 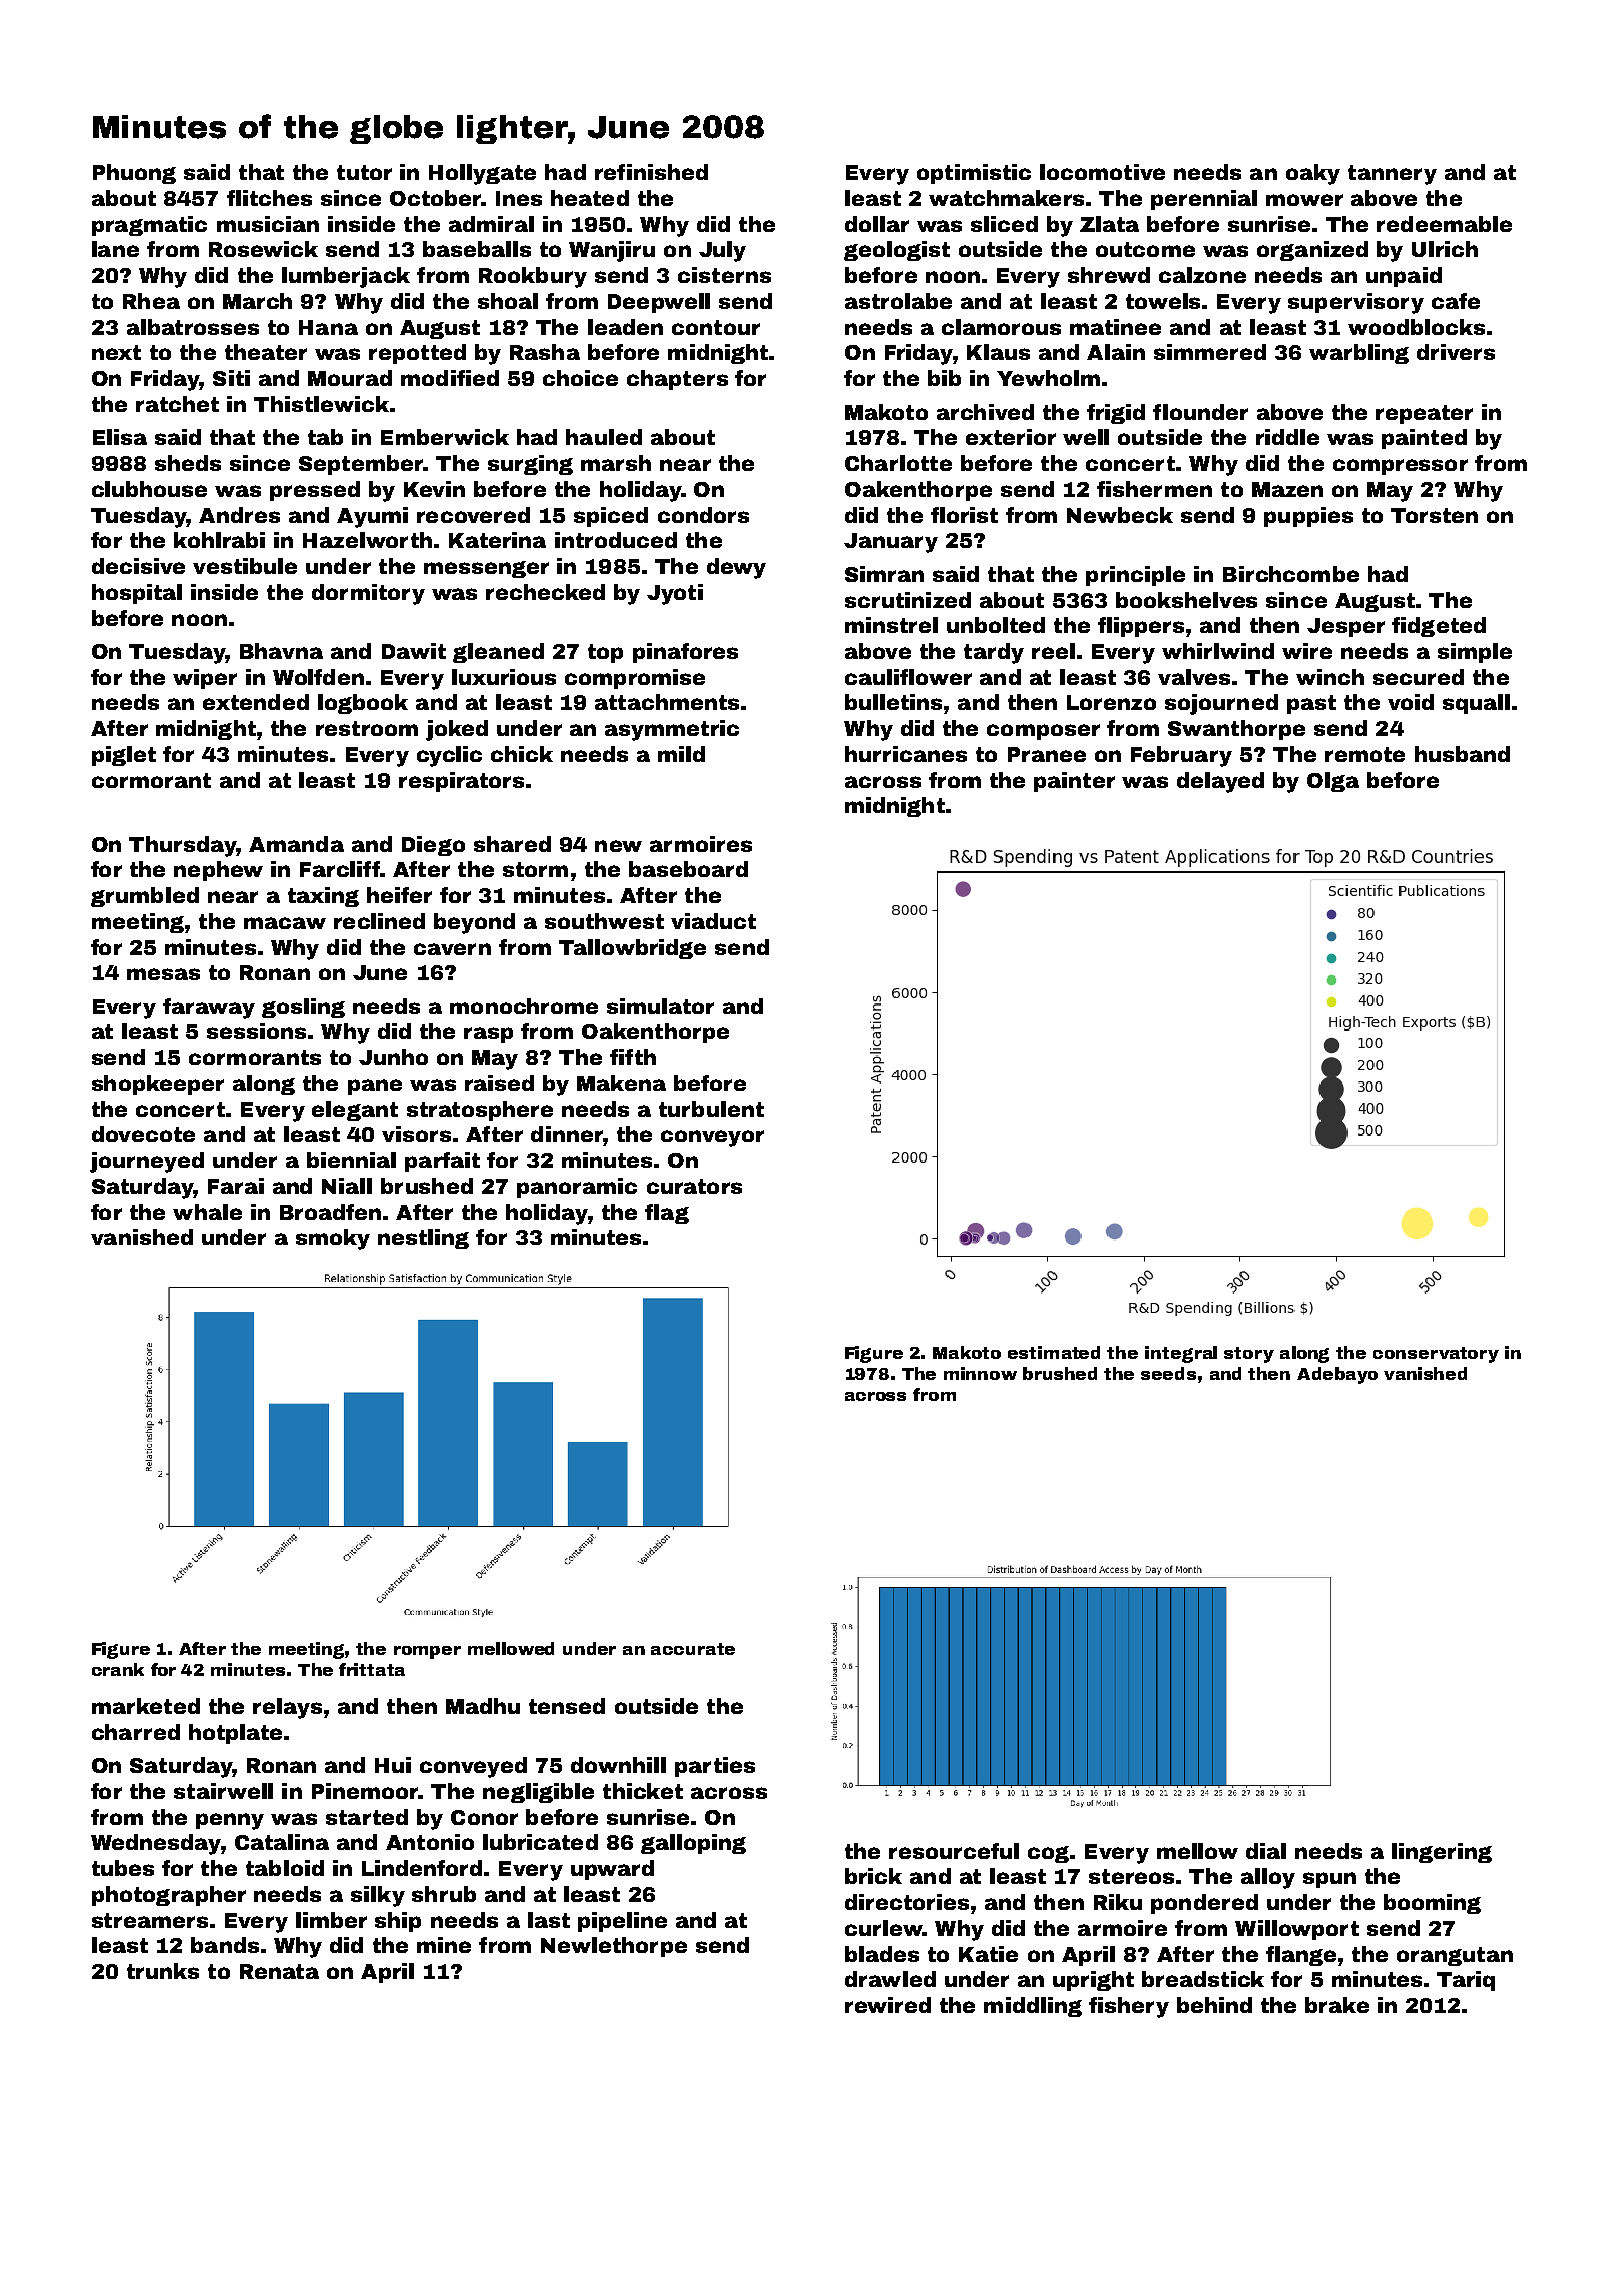 What do you see at coordinates (444, 1894) in the image?
I see `shrub` at bounding box center [444, 1894].
